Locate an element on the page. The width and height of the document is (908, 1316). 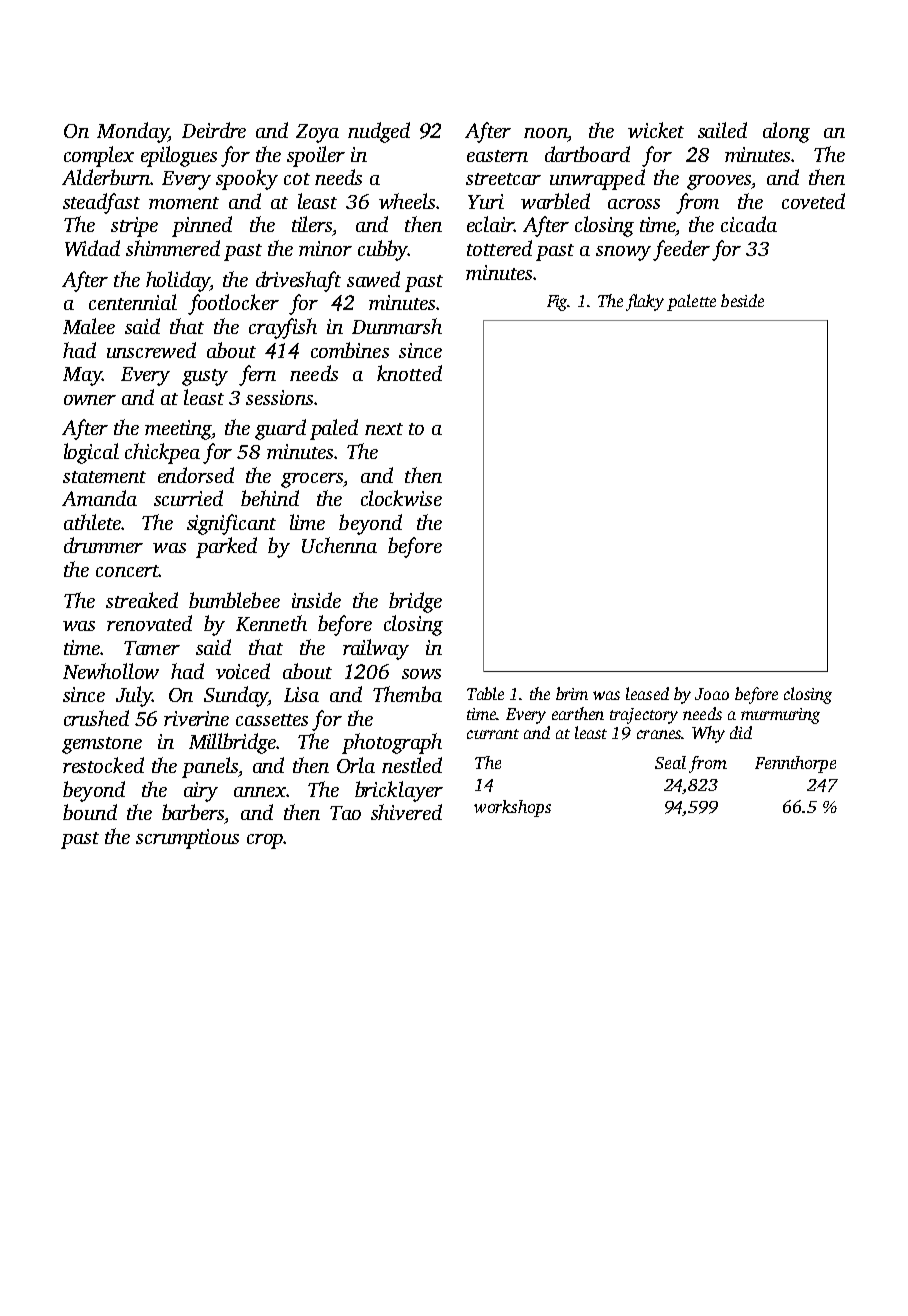
scrumptious is located at coordinates (187, 839).
